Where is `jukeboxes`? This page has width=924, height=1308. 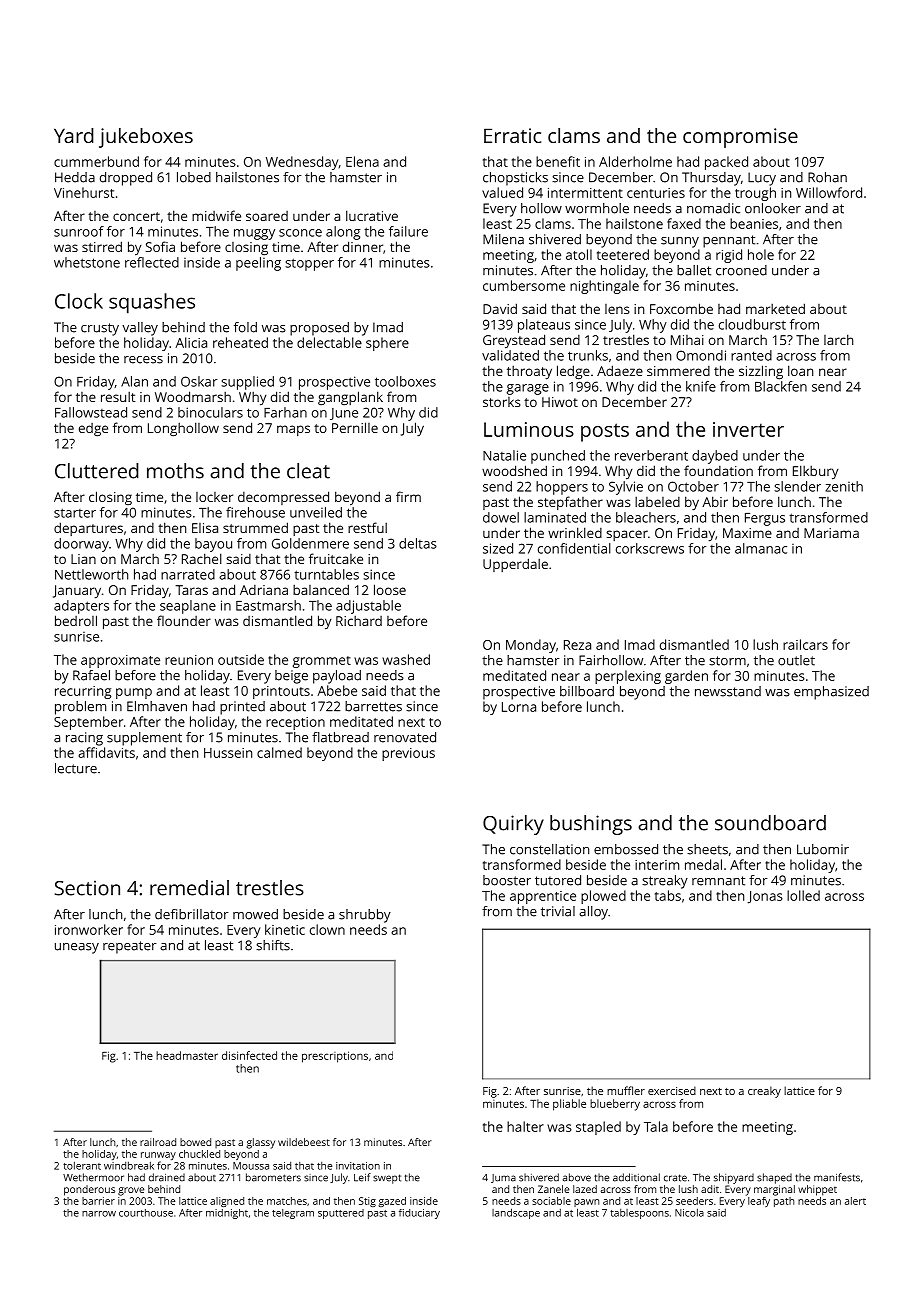
jukeboxes is located at coordinates (146, 138).
